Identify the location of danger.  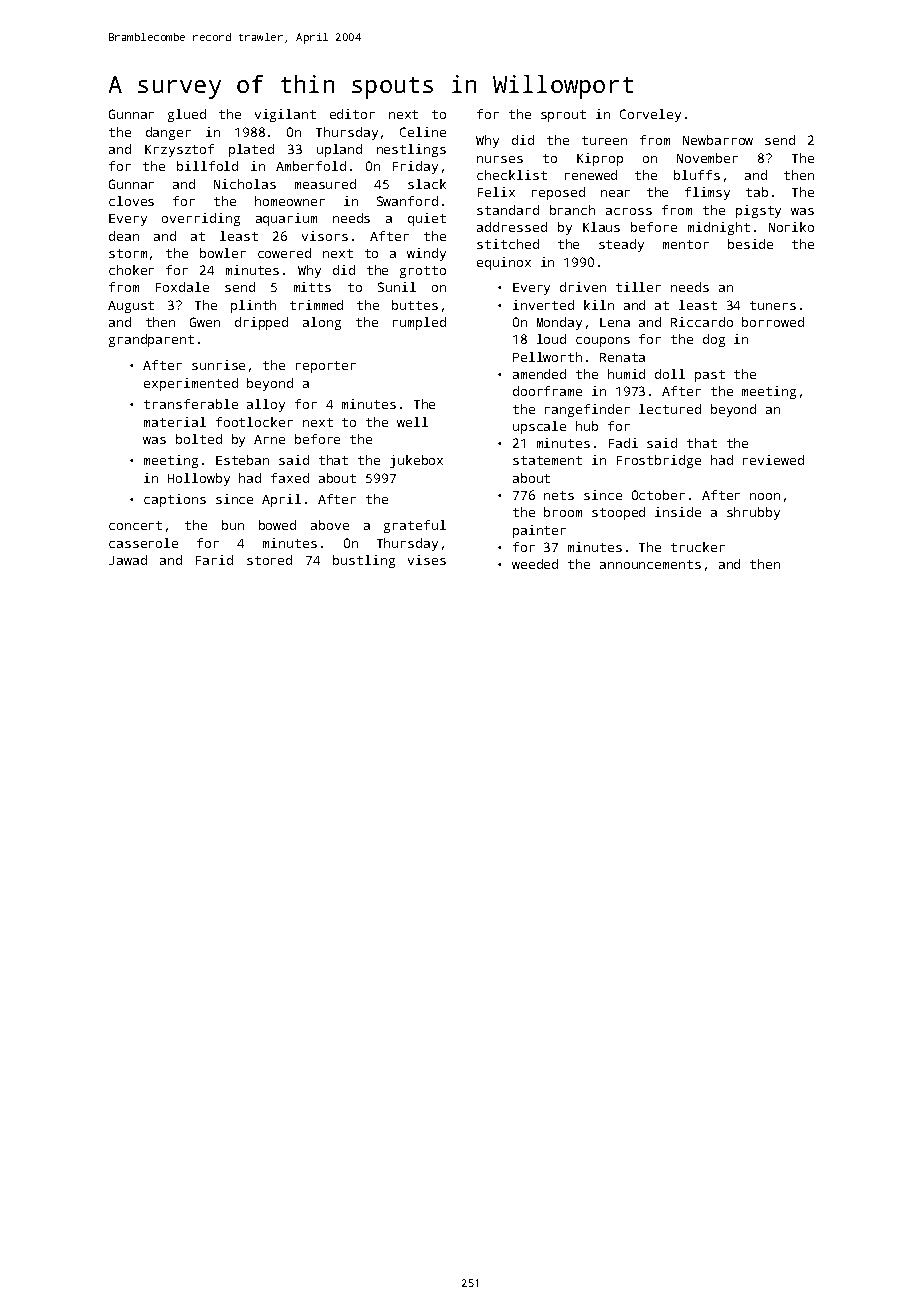
(168, 133).
